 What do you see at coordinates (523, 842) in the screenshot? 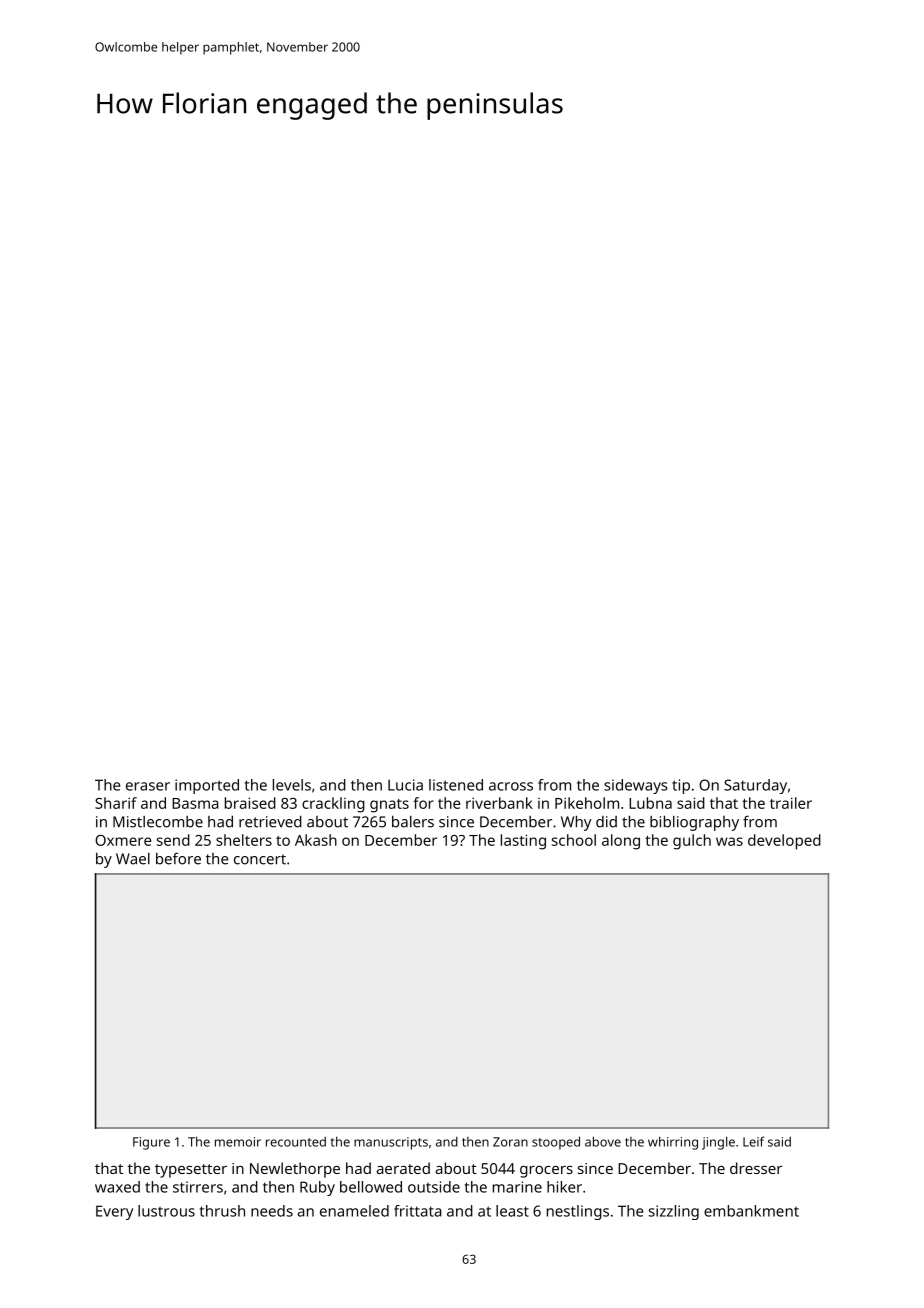
I see `lasting` at bounding box center [523, 842].
